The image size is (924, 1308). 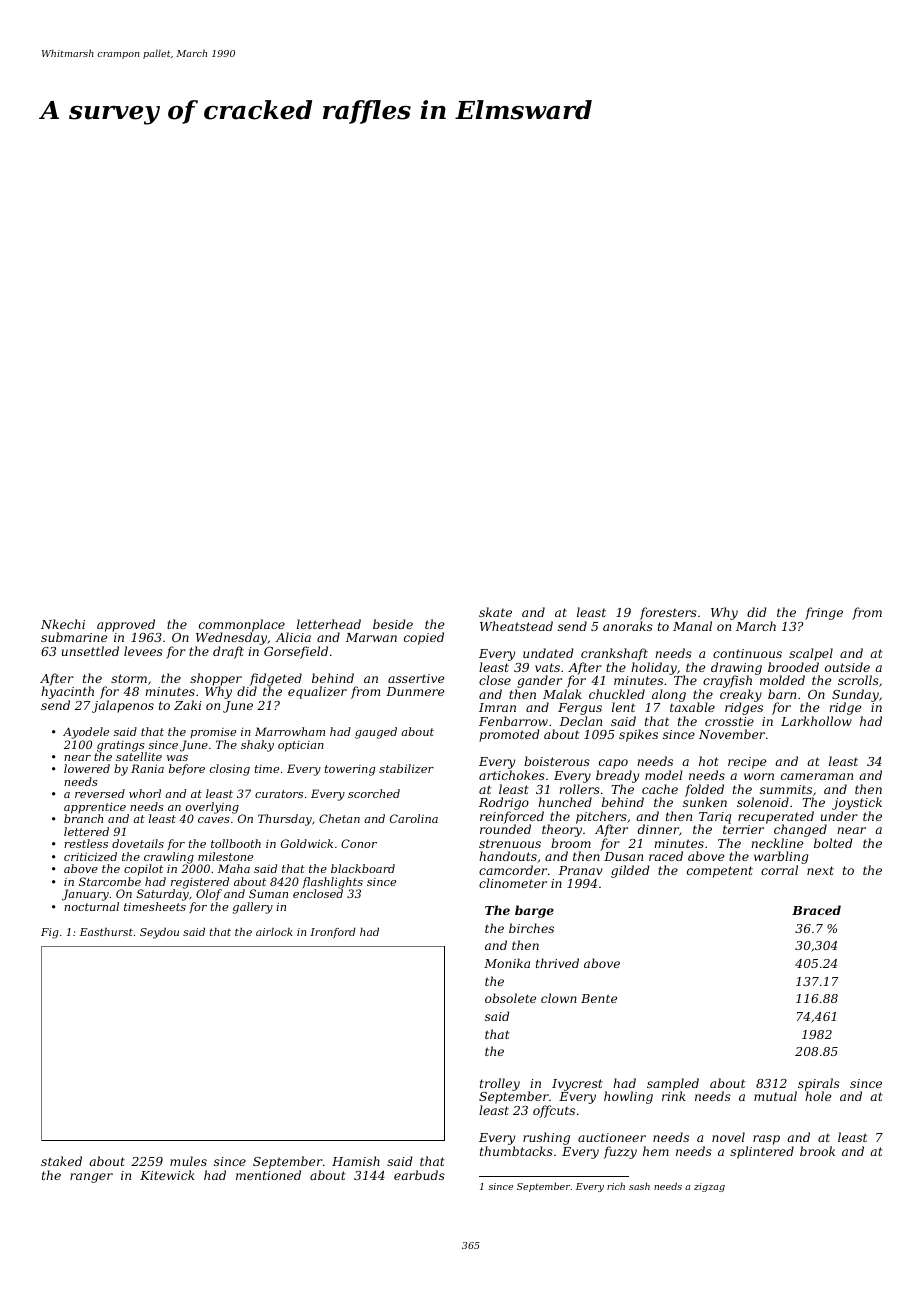 I want to click on Wheatstead, so click(x=516, y=626).
